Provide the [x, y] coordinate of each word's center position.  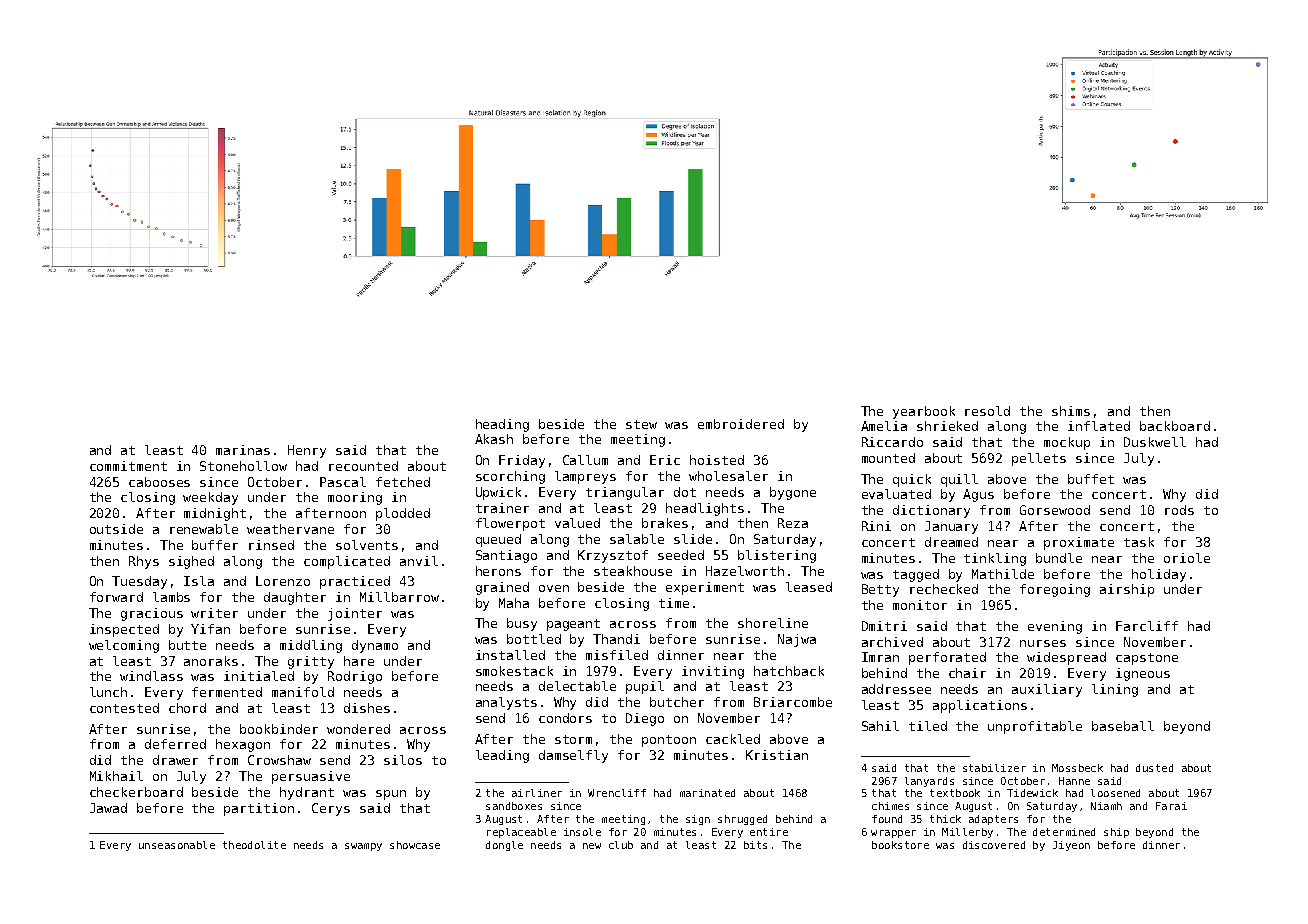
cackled [733, 739]
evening [1055, 627]
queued [498, 540]
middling [311, 646]
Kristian [777, 755]
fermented [227, 692]
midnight [215, 514]
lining [1115, 690]
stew [641, 424]
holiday [1159, 575]
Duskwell [1155, 442]
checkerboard [136, 792]
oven [554, 588]
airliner [537, 793]
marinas [243, 450]
